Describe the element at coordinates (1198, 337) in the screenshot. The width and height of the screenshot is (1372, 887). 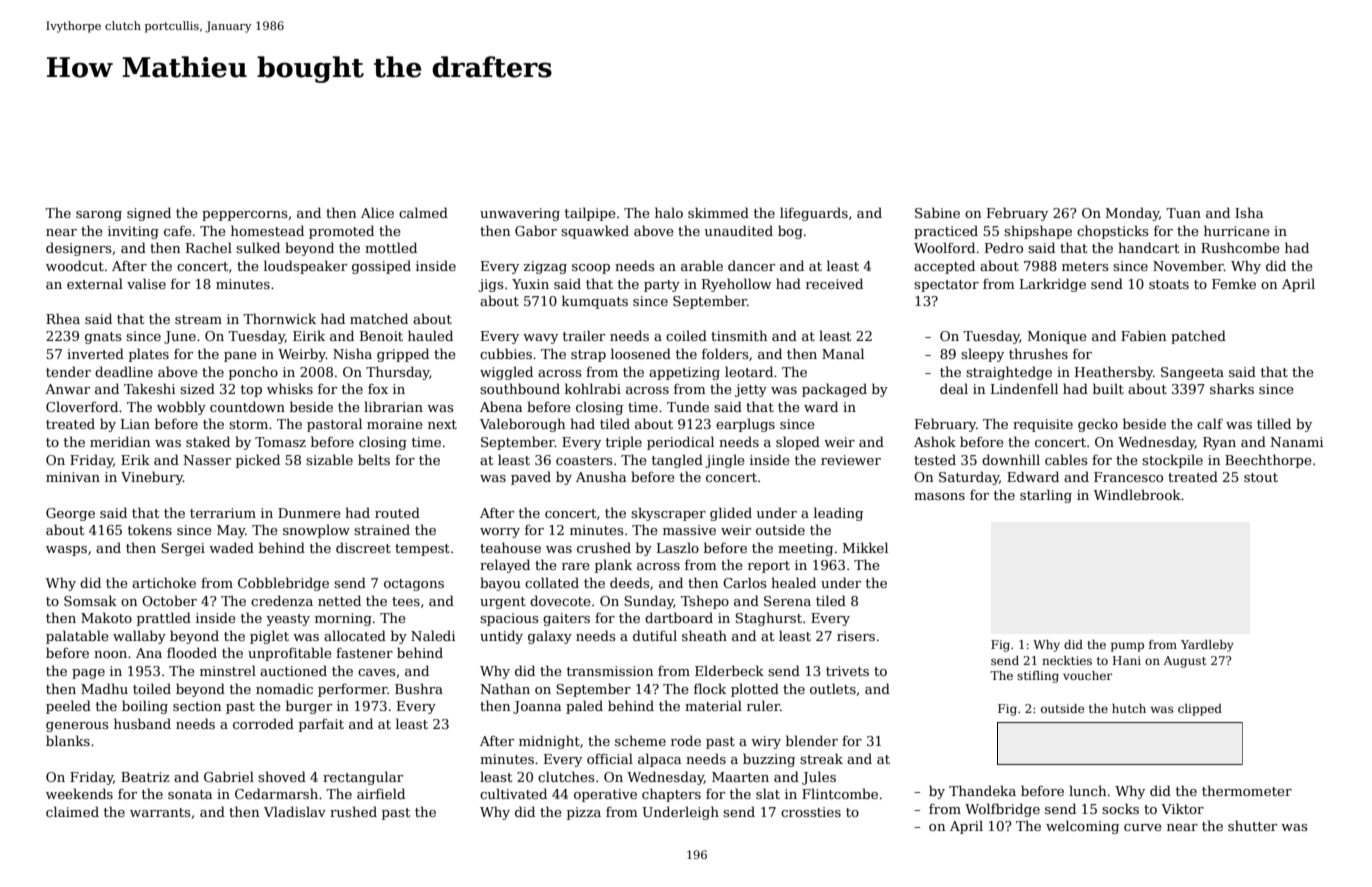
I see `patched` at that location.
